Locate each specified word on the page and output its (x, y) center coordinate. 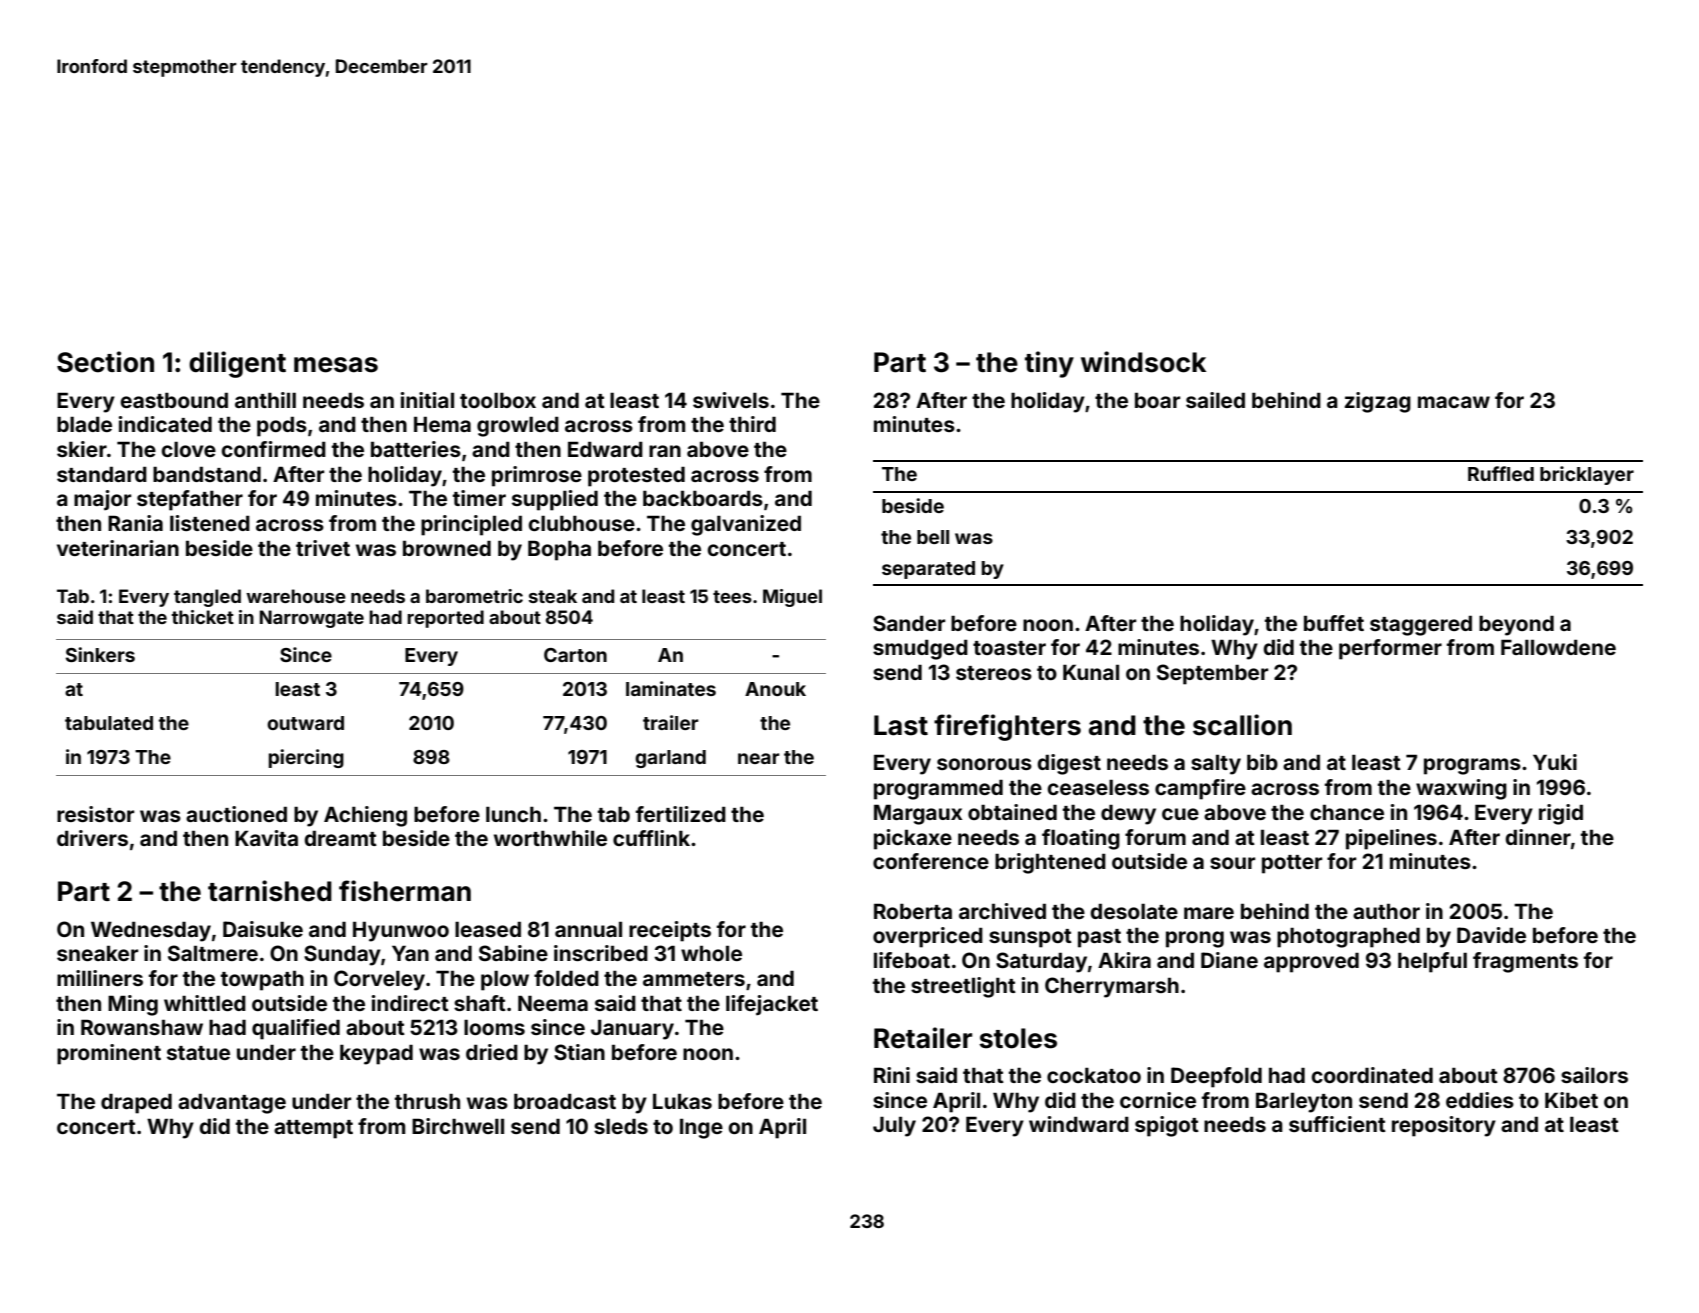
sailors (1594, 1075)
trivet (323, 548)
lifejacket (772, 1005)
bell (933, 537)
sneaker (97, 953)
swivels (731, 400)
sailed (1215, 400)
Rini (892, 1075)
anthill (265, 400)
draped (136, 1104)
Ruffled (1501, 473)
